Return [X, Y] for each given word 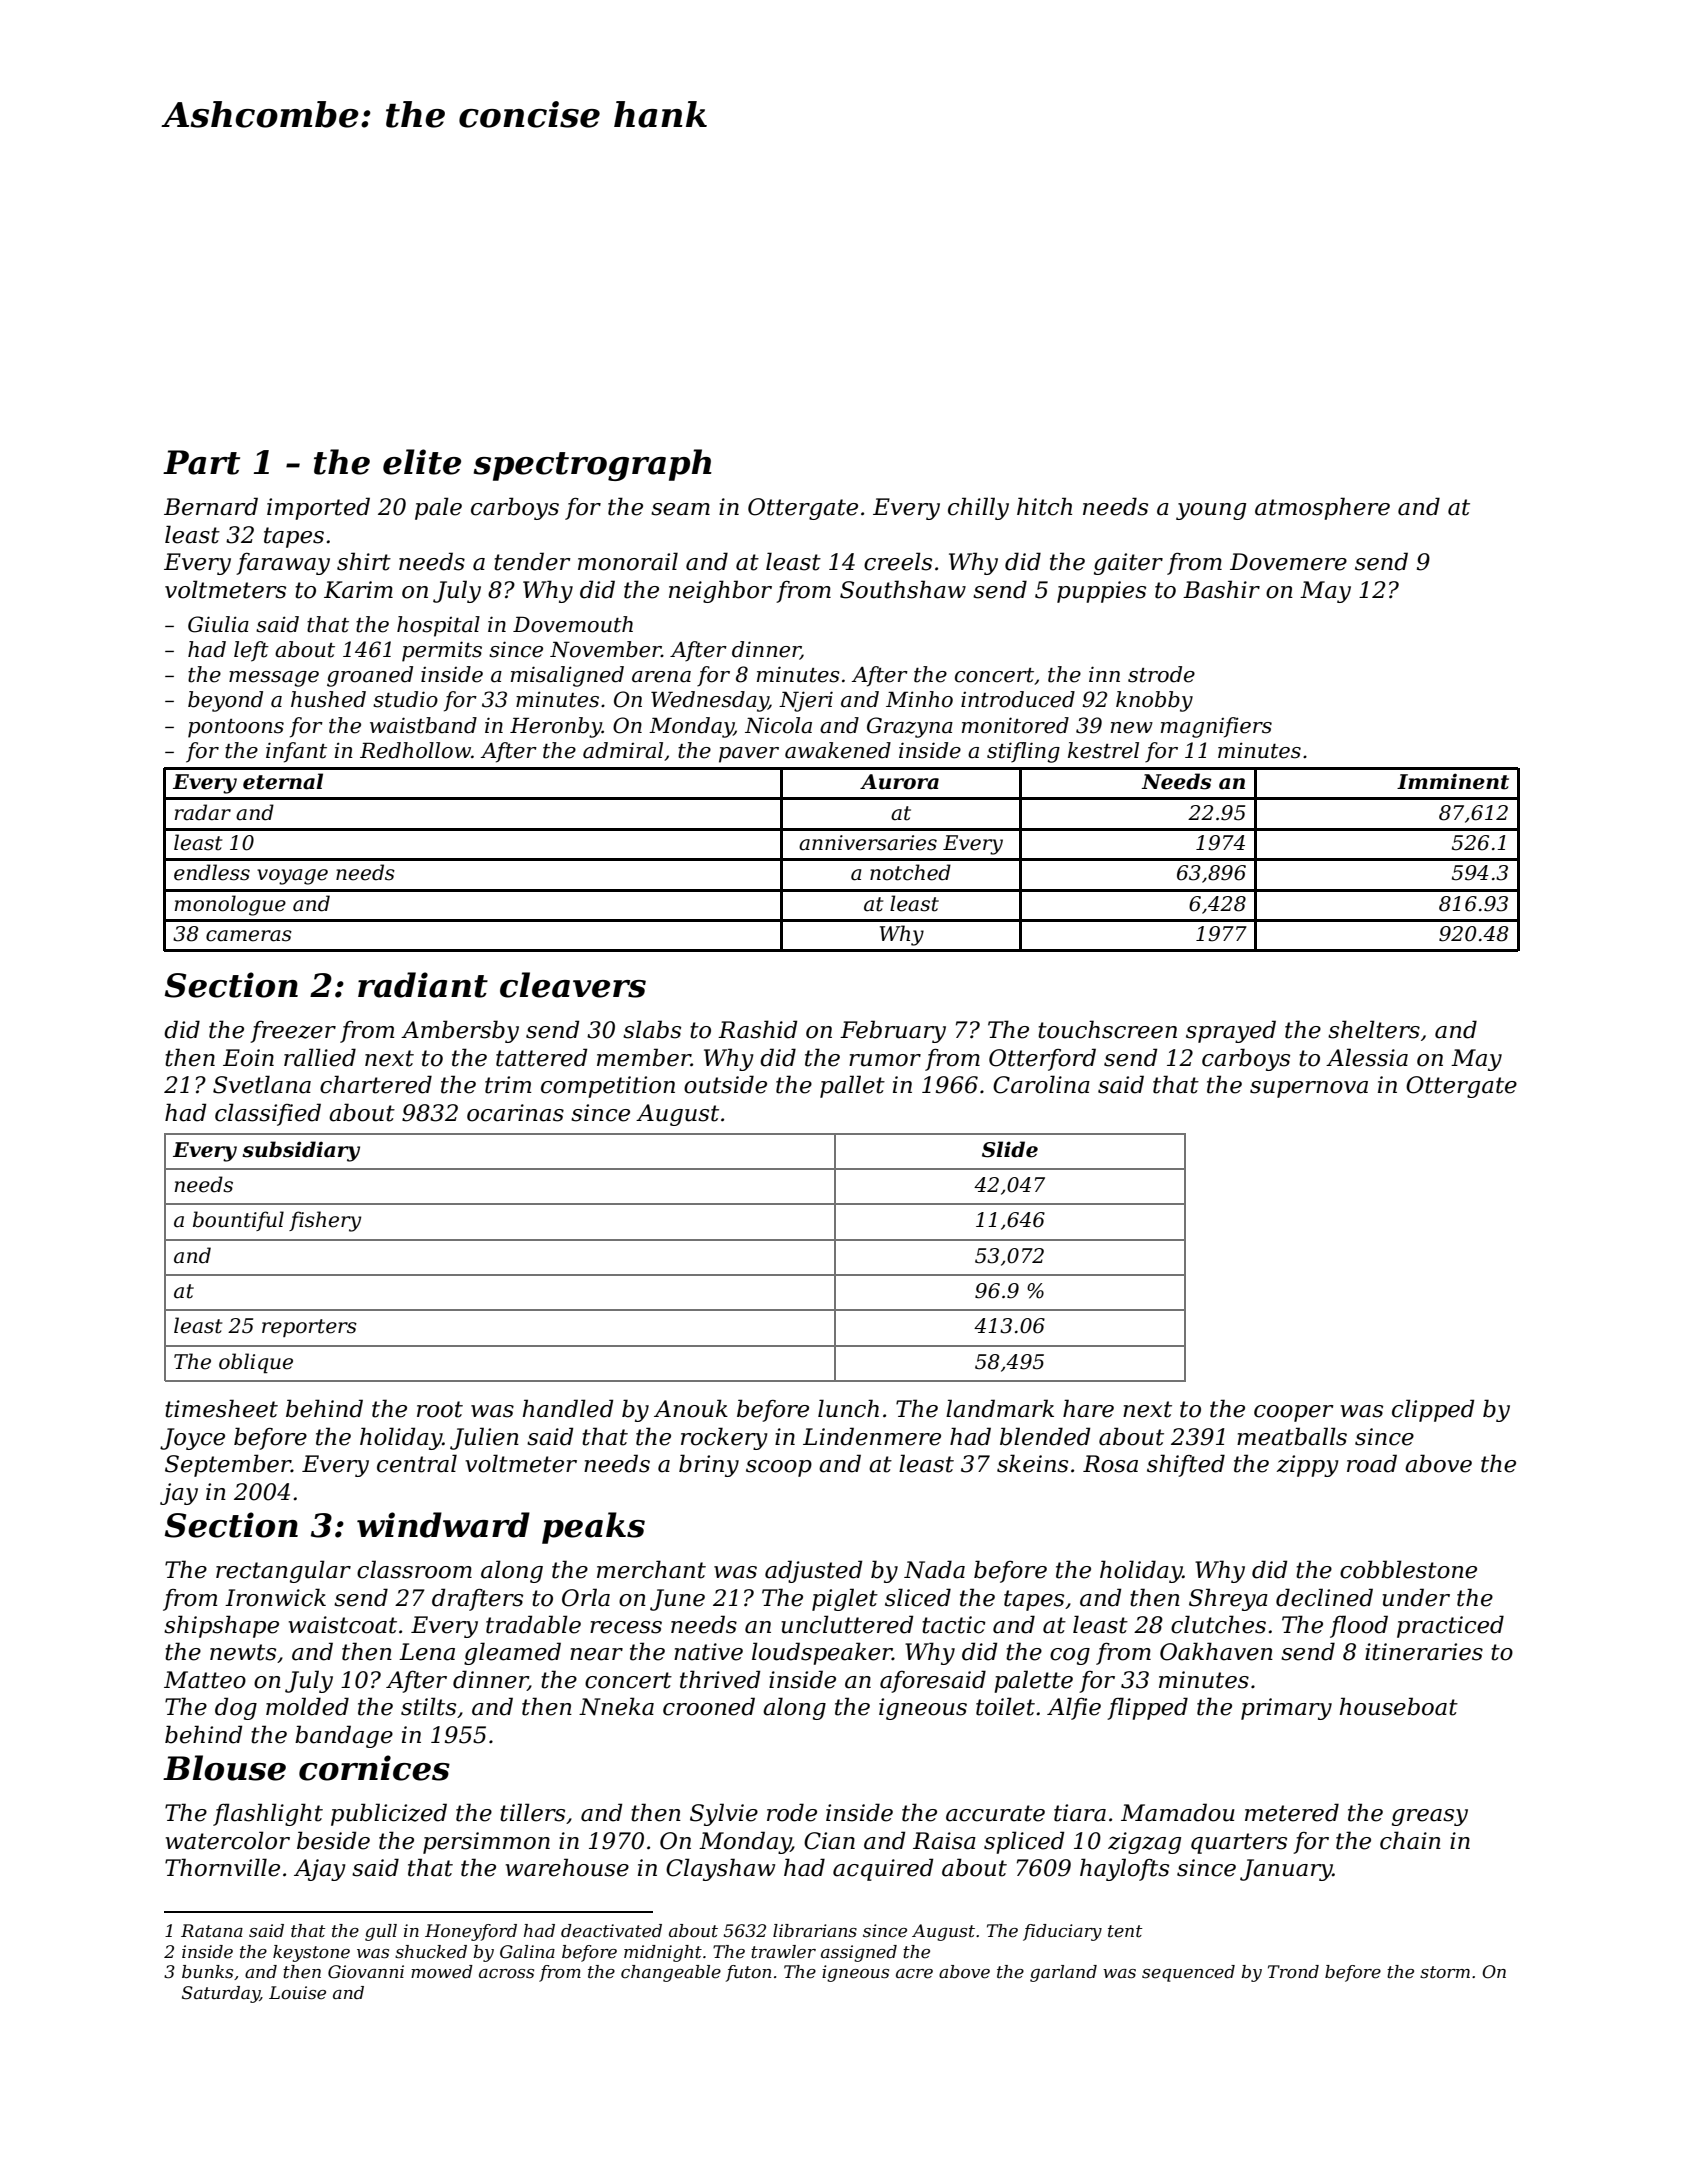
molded [307, 1706]
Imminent [1453, 781]
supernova [1309, 1089]
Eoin [248, 1058]
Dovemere [1288, 562]
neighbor [720, 591]
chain [1410, 1840]
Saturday [221, 1994]
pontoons [236, 728]
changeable [671, 1973]
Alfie [1074, 1708]
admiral [623, 750]
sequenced [1188, 1973]
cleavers [573, 985]
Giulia [218, 624]
